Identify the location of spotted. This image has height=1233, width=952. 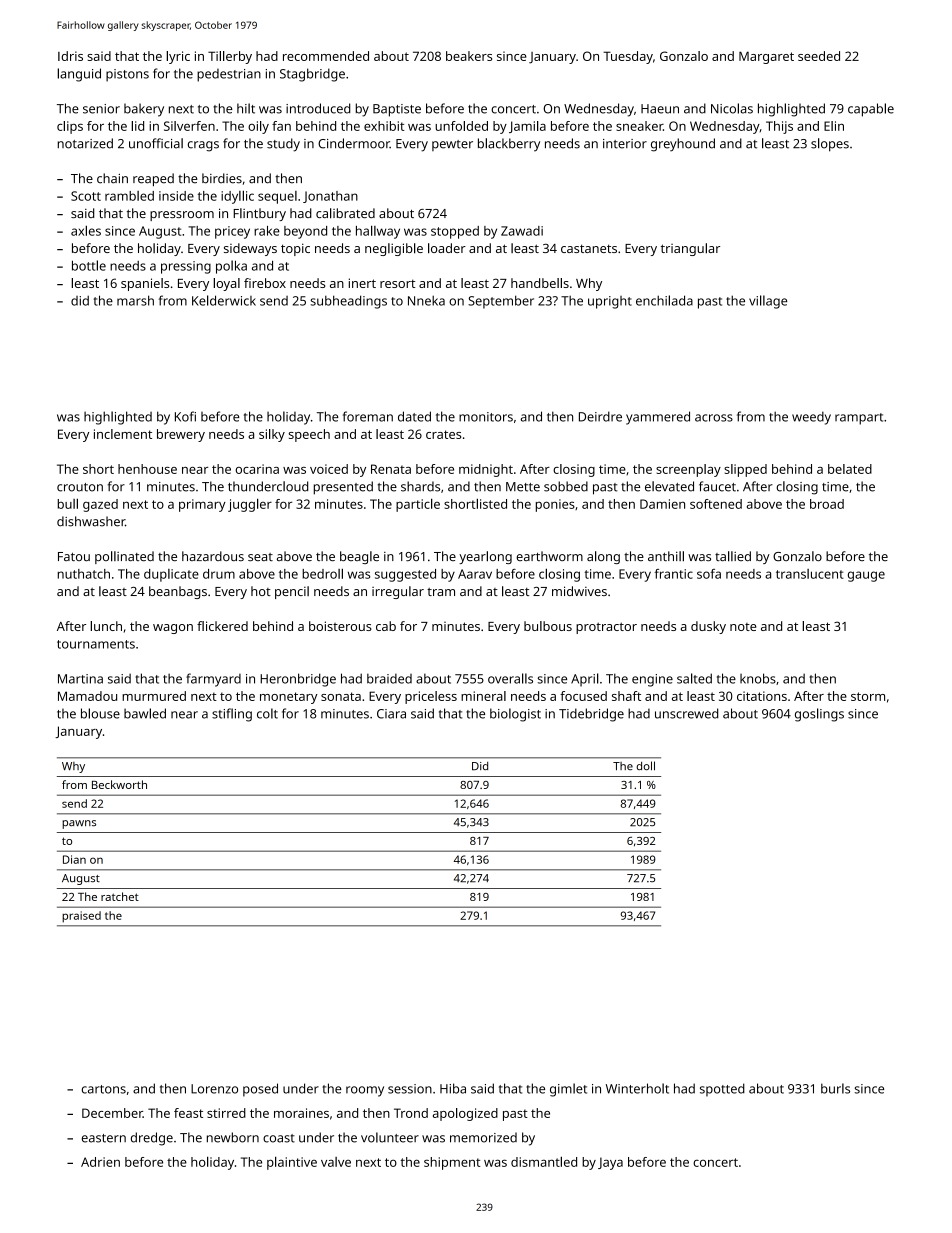
(722, 1090).
